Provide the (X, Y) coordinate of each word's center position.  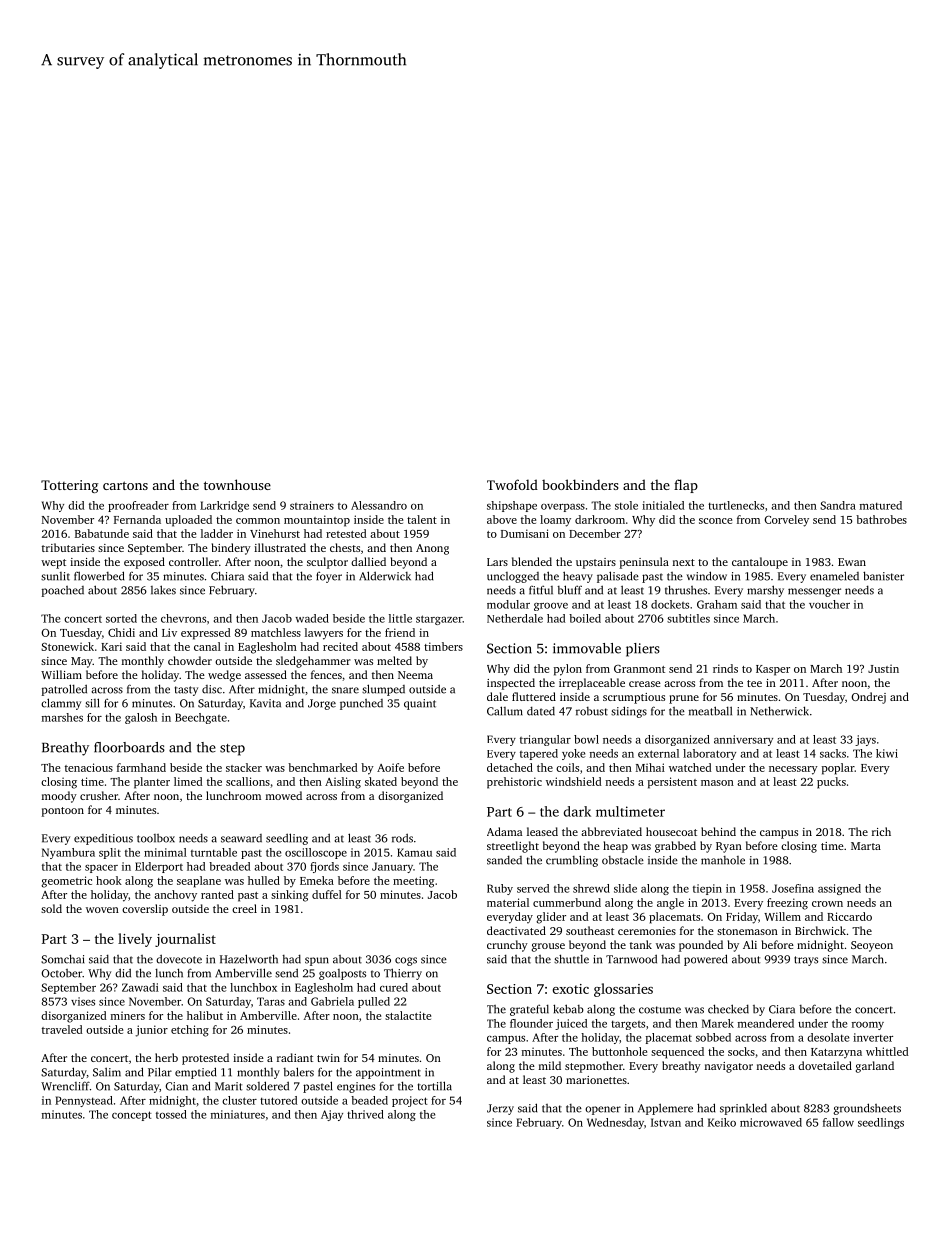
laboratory (709, 754)
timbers (443, 646)
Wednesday (615, 1123)
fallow (838, 1122)
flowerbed (99, 576)
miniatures (238, 1114)
